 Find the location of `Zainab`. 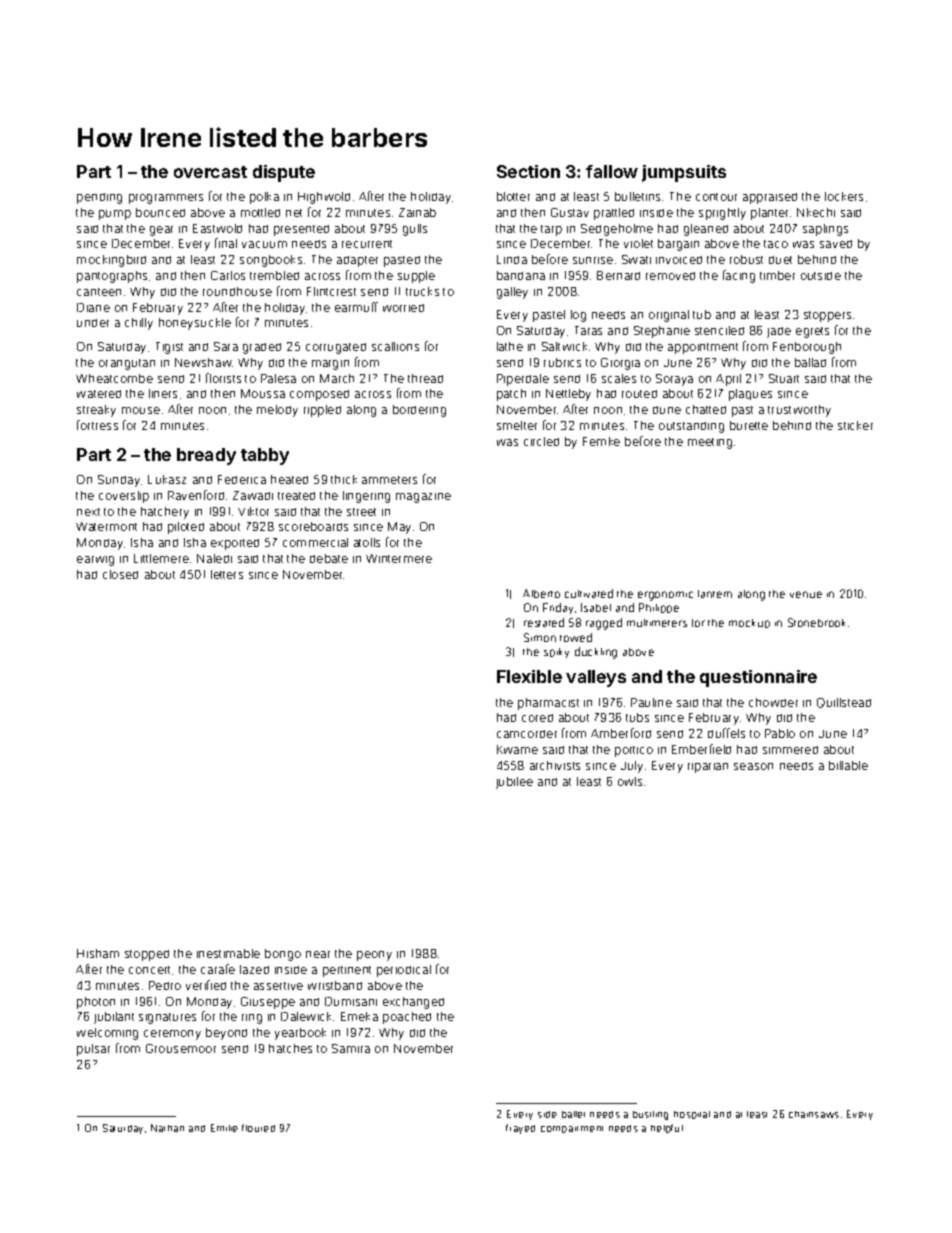

Zainab is located at coordinates (417, 212).
